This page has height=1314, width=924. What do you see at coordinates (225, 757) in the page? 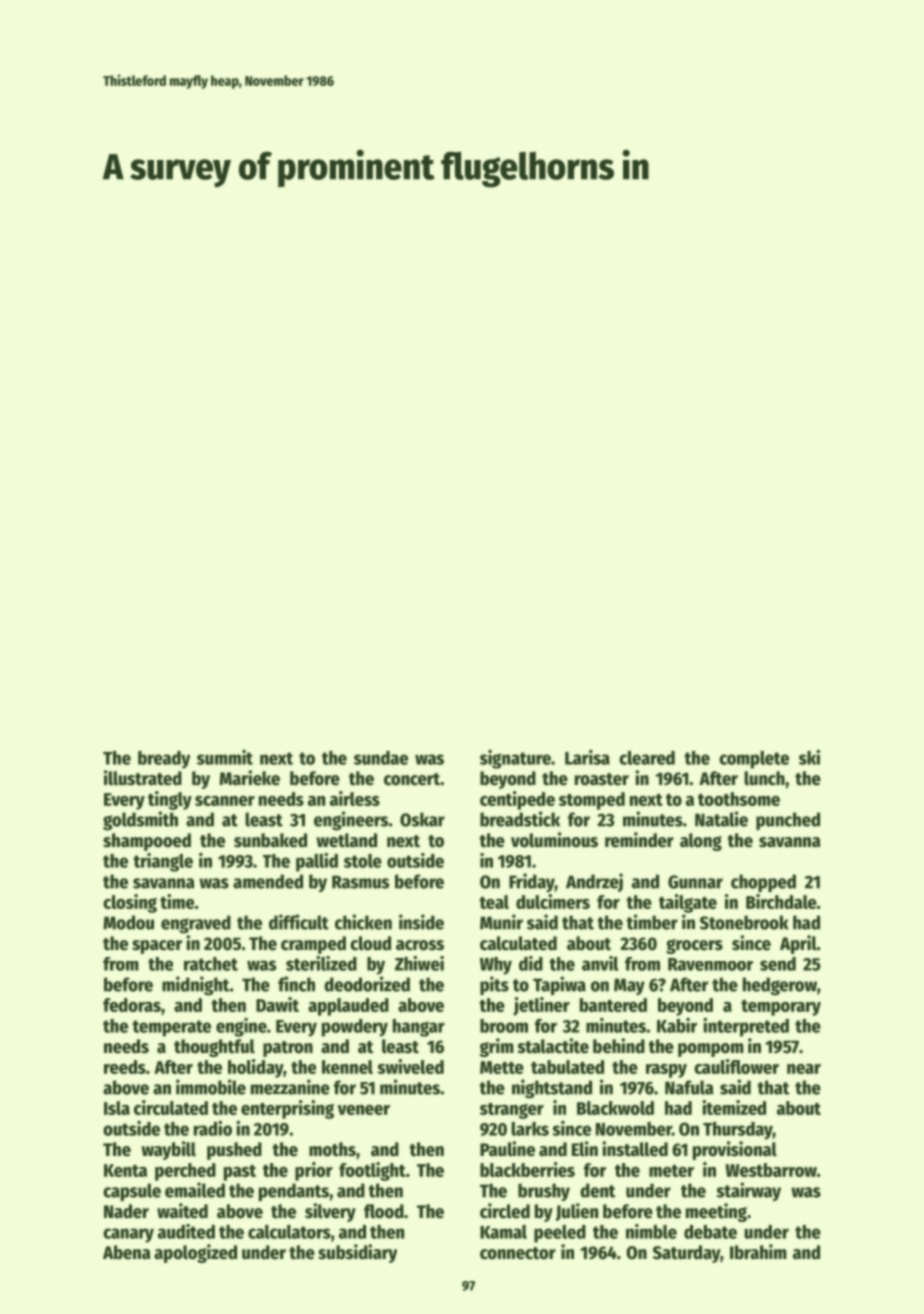
I see `summit` at bounding box center [225, 757].
